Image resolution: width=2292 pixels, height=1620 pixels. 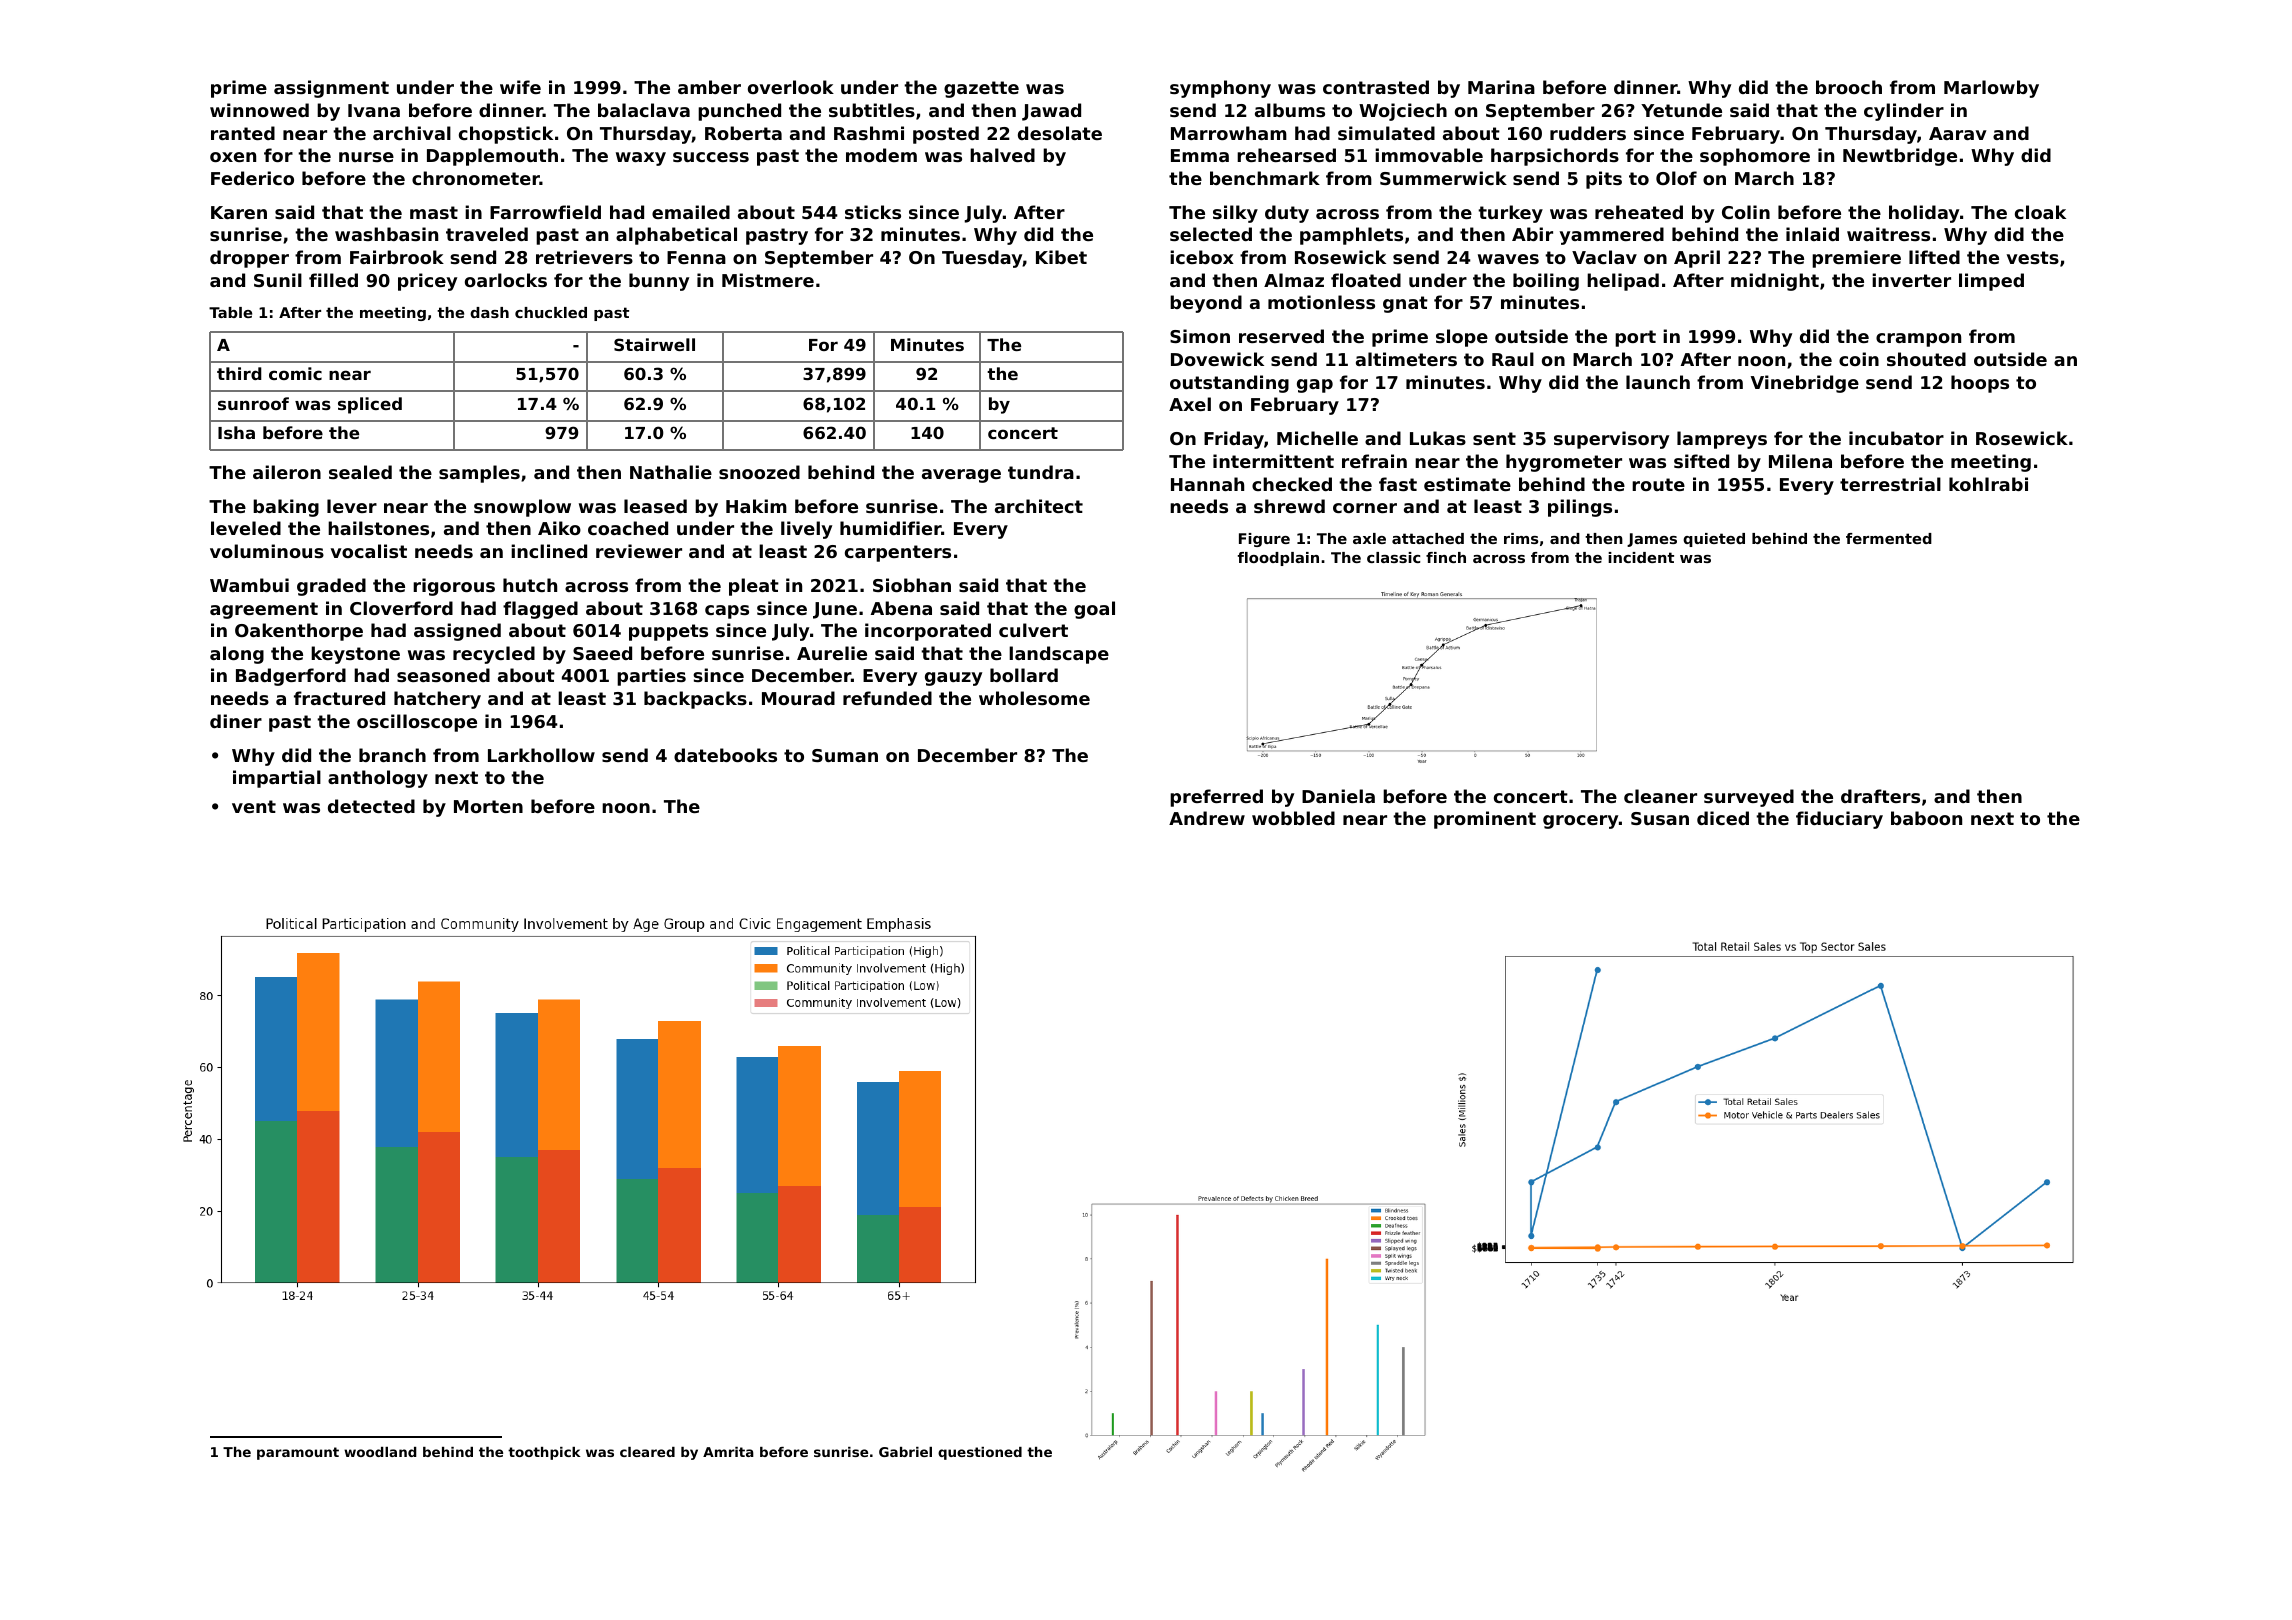 I want to click on wobbled, so click(x=1293, y=818).
